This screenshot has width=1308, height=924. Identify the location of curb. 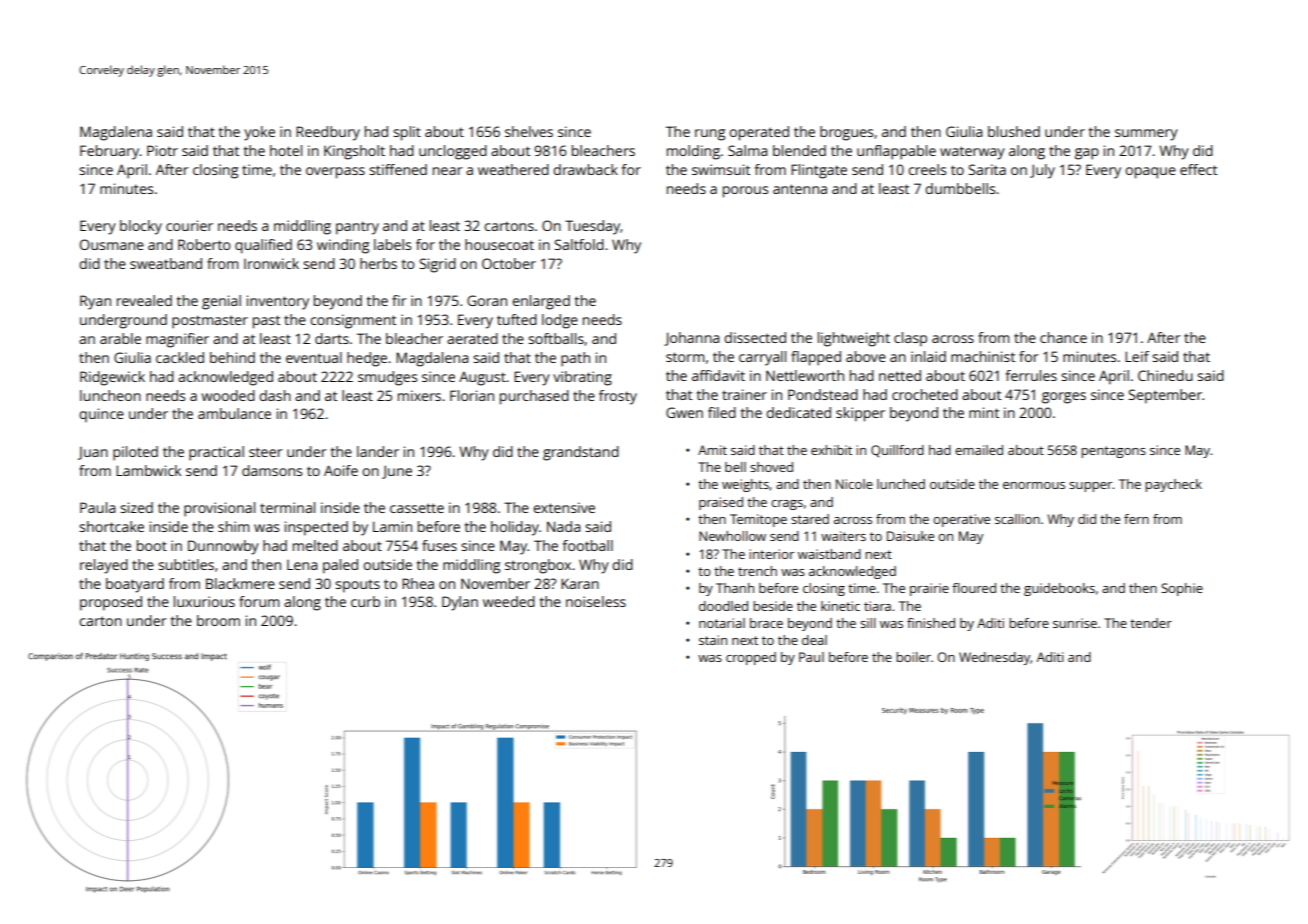
(365, 601).
